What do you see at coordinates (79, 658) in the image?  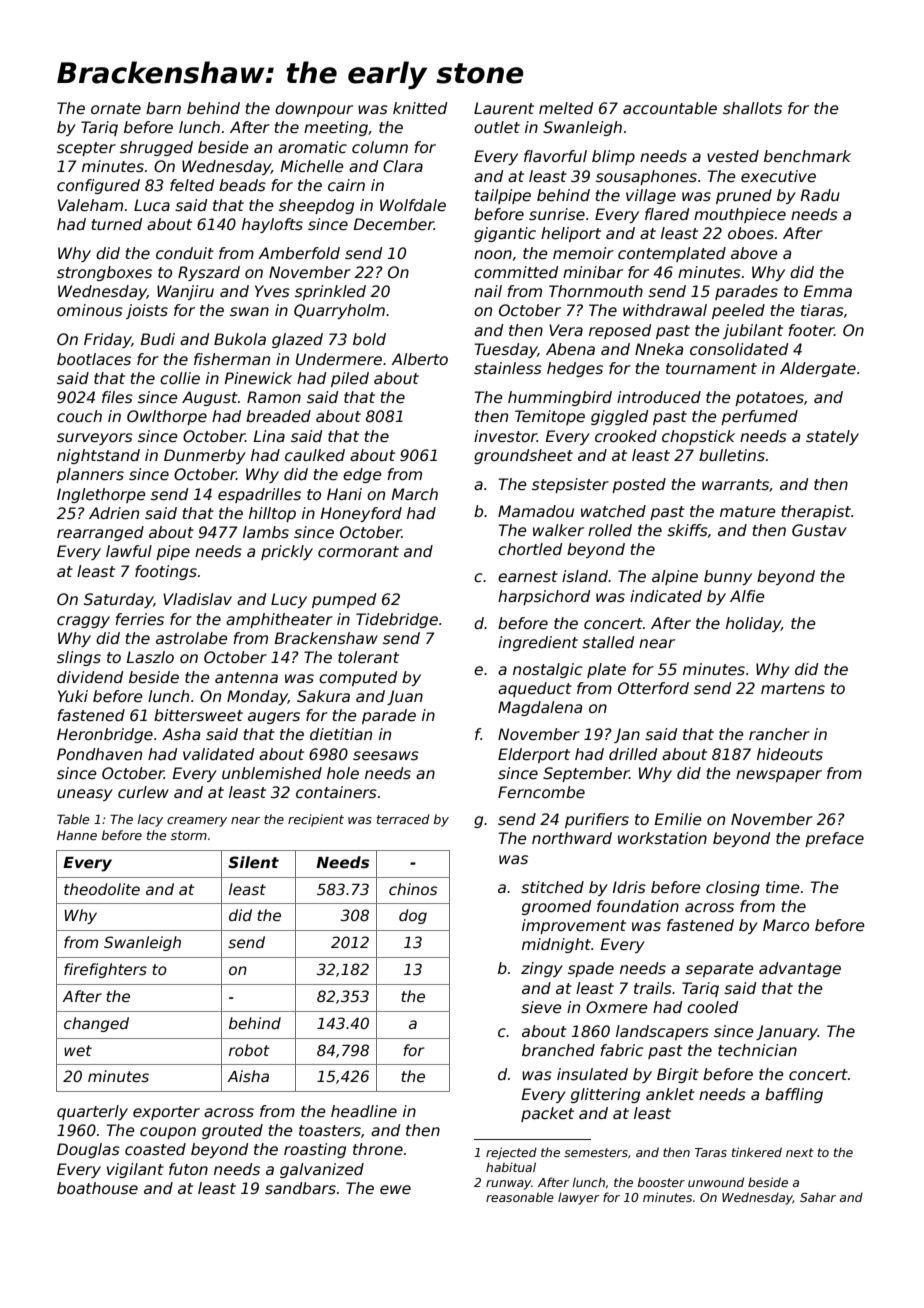 I see `slings` at bounding box center [79, 658].
